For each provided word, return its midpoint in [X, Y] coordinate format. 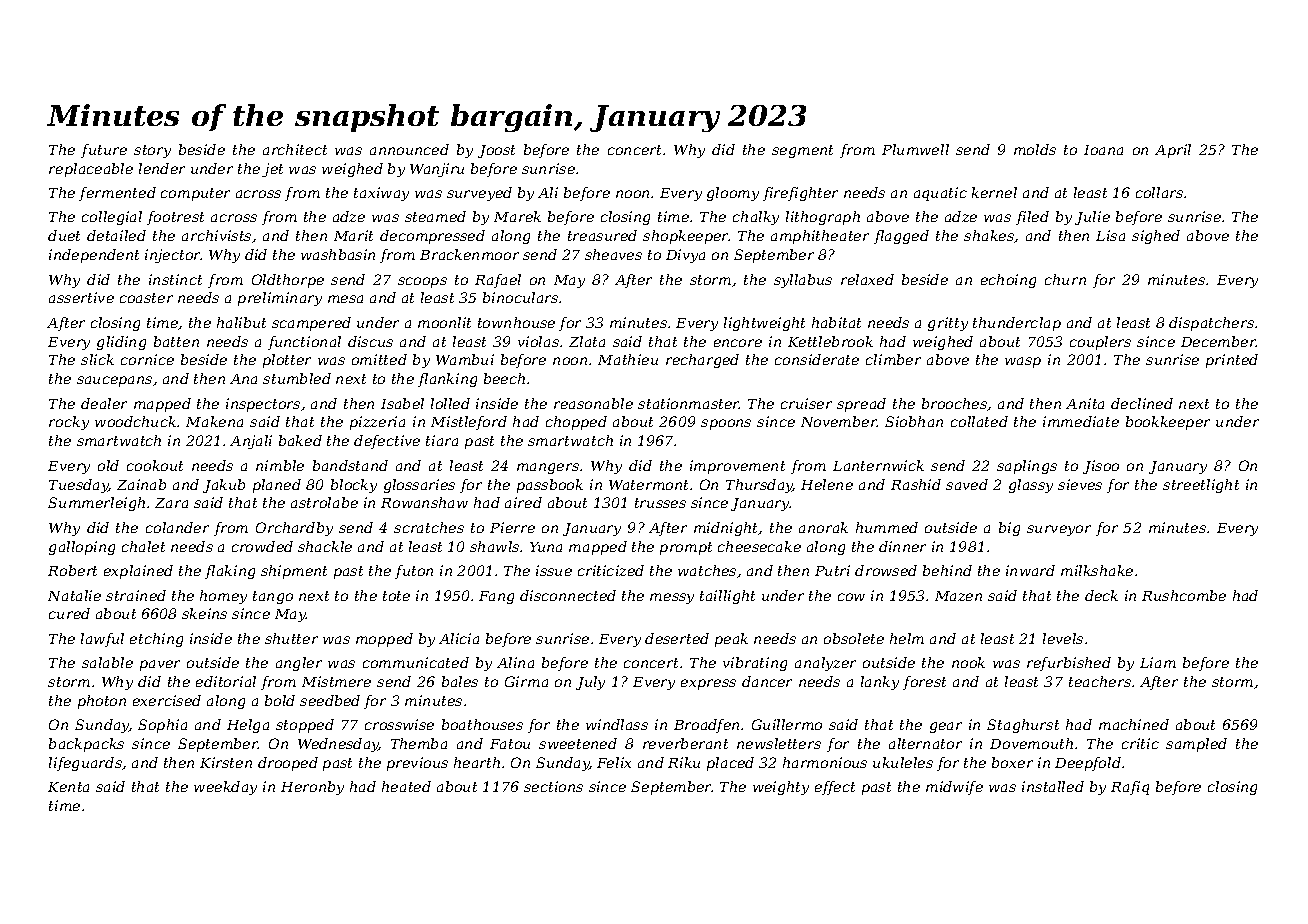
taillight [727, 597]
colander [177, 527]
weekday [225, 788]
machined [1134, 724]
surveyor [1059, 530]
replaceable [91, 170]
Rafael [498, 281]
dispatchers [1211, 324]
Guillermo [787, 724]
